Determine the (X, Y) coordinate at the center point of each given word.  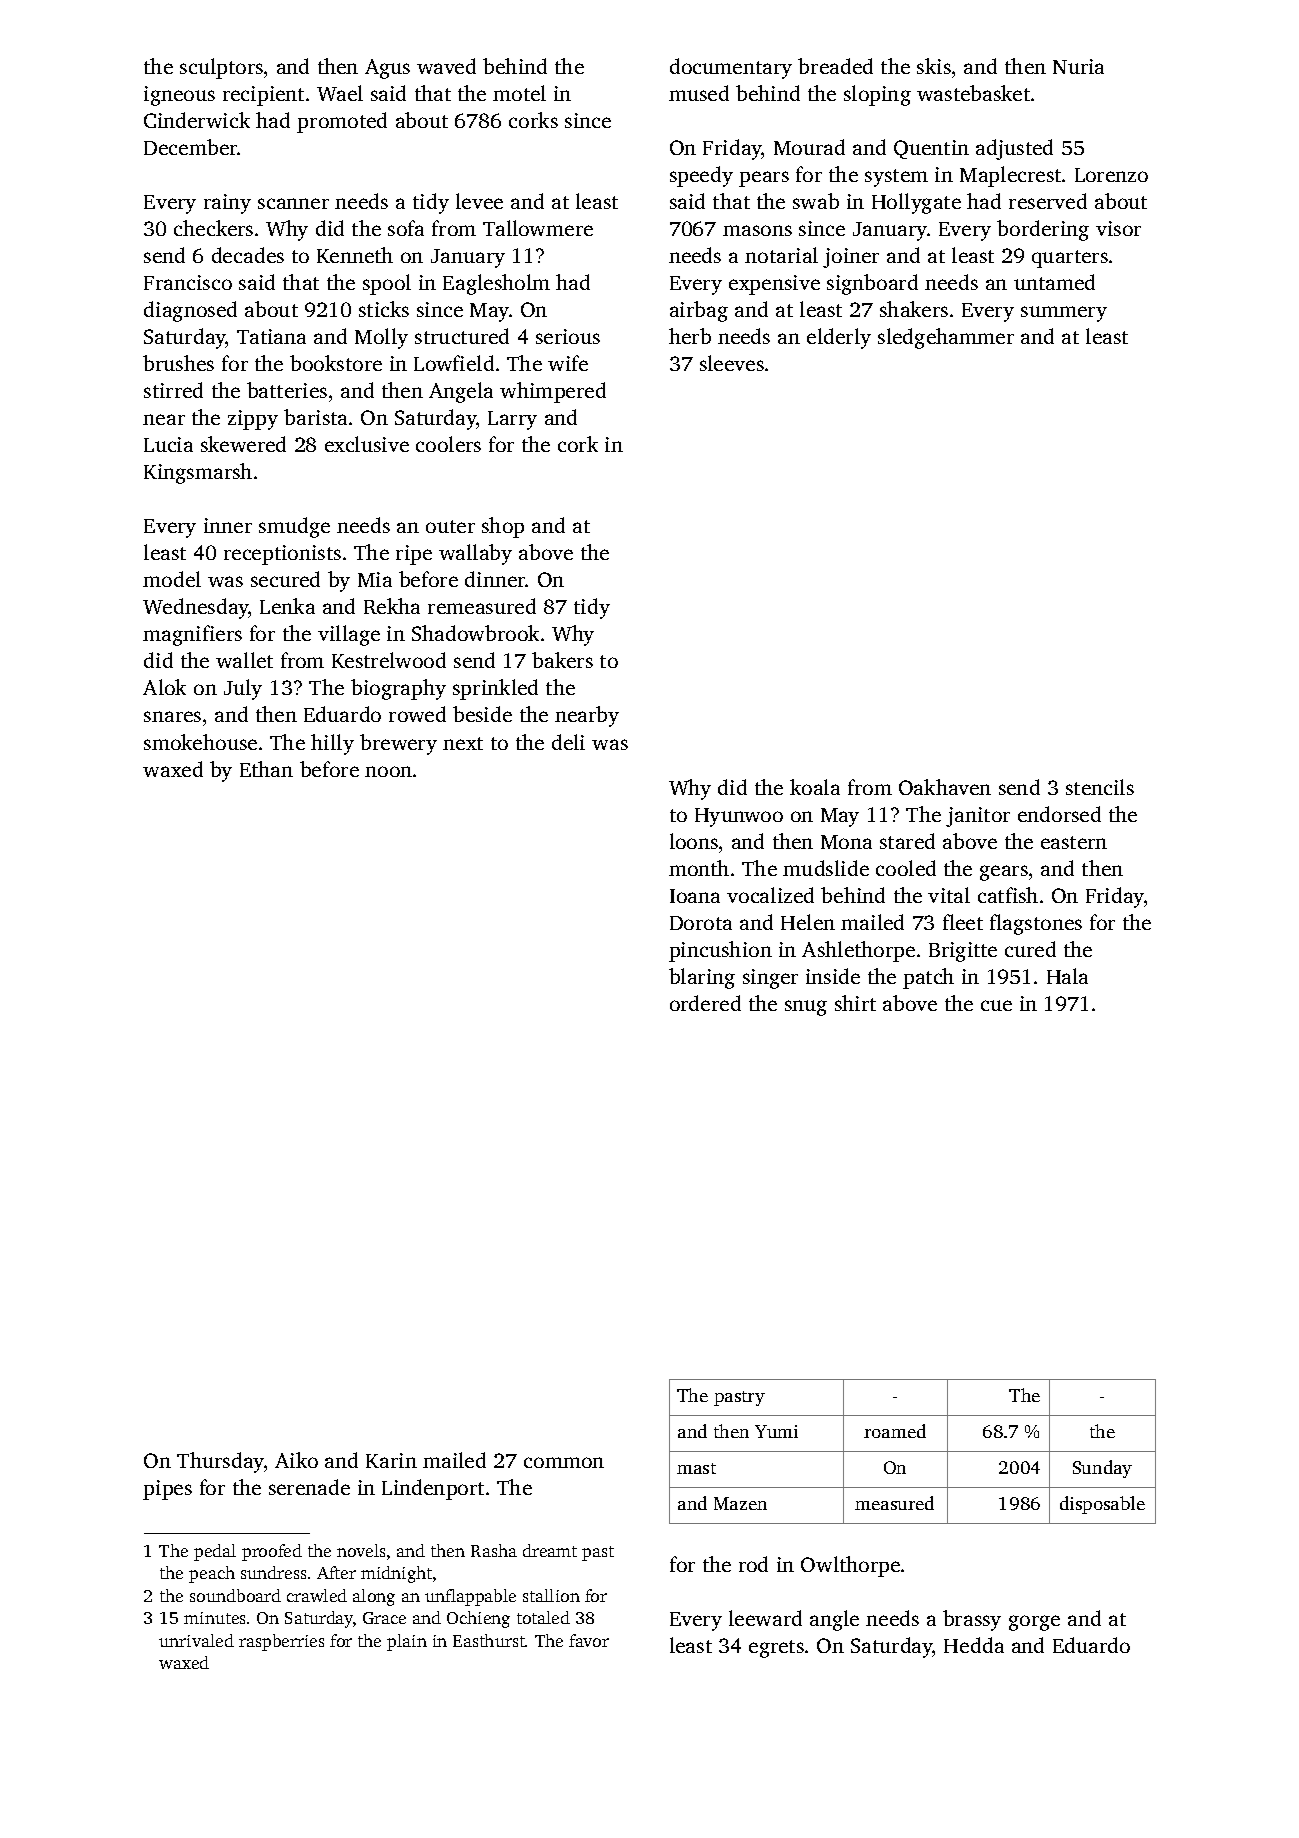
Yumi (776, 1431)
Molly (381, 338)
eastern (1074, 842)
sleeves (732, 363)
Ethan (266, 769)
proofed (272, 1552)
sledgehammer (946, 338)
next (463, 743)
